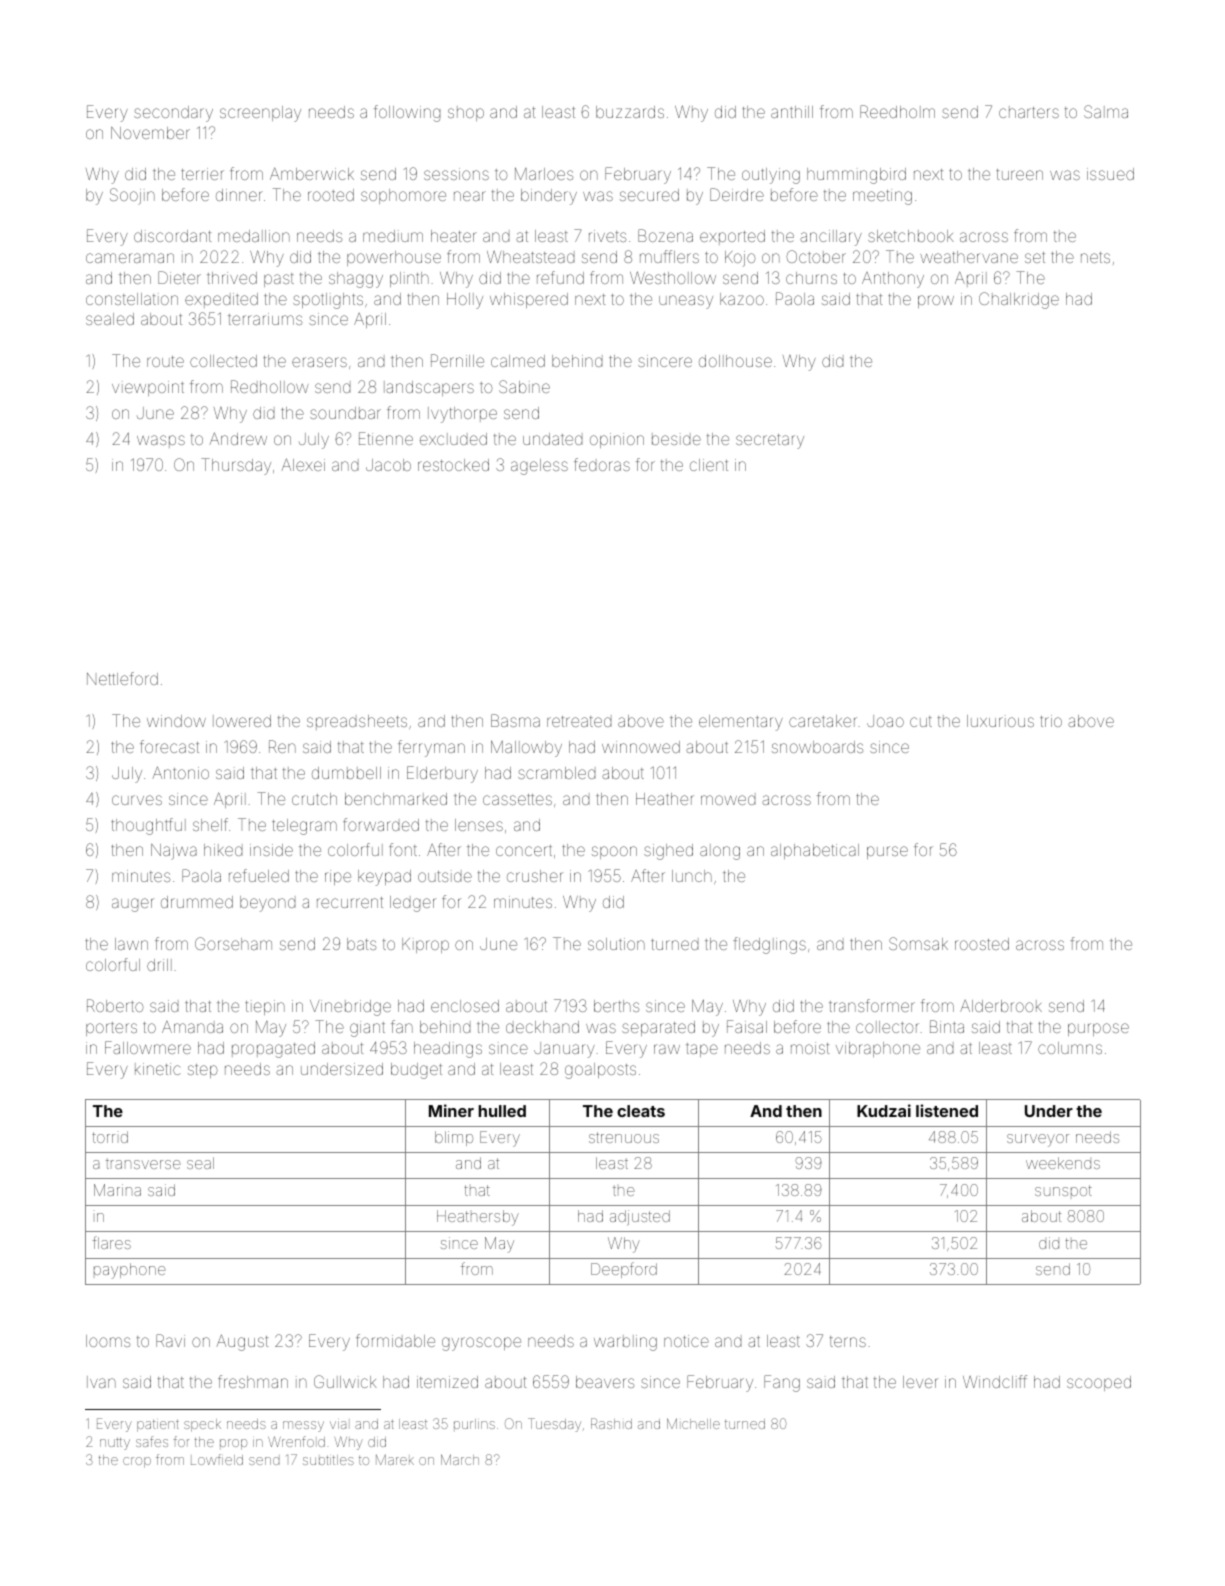 Image resolution: width=1225 pixels, height=1586 pixels. Describe the element at coordinates (1110, 174) in the image. I see `issued` at that location.
